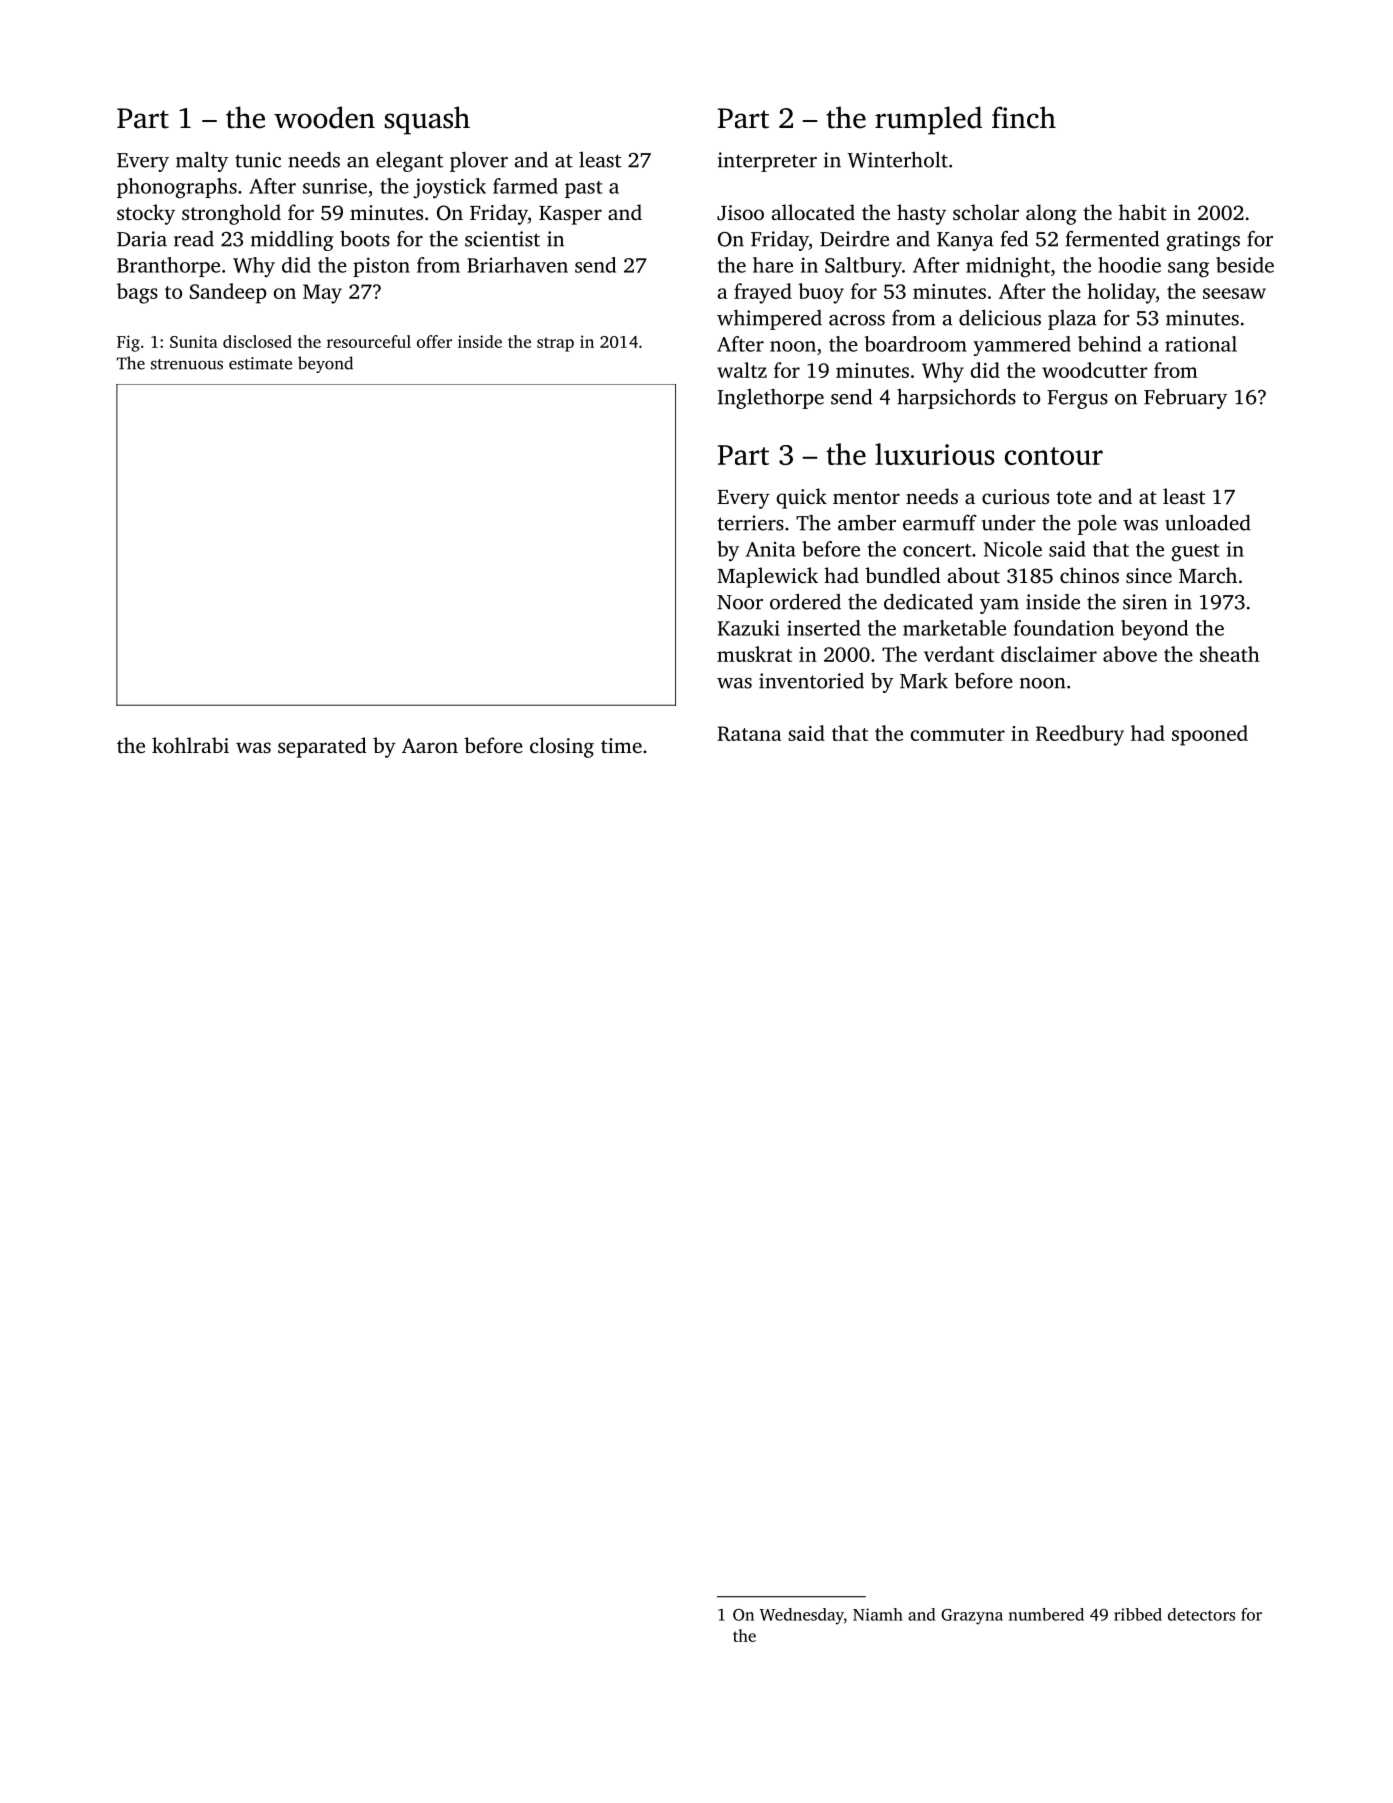 This document has width=1393, height=1803. I want to click on malty, so click(202, 161).
